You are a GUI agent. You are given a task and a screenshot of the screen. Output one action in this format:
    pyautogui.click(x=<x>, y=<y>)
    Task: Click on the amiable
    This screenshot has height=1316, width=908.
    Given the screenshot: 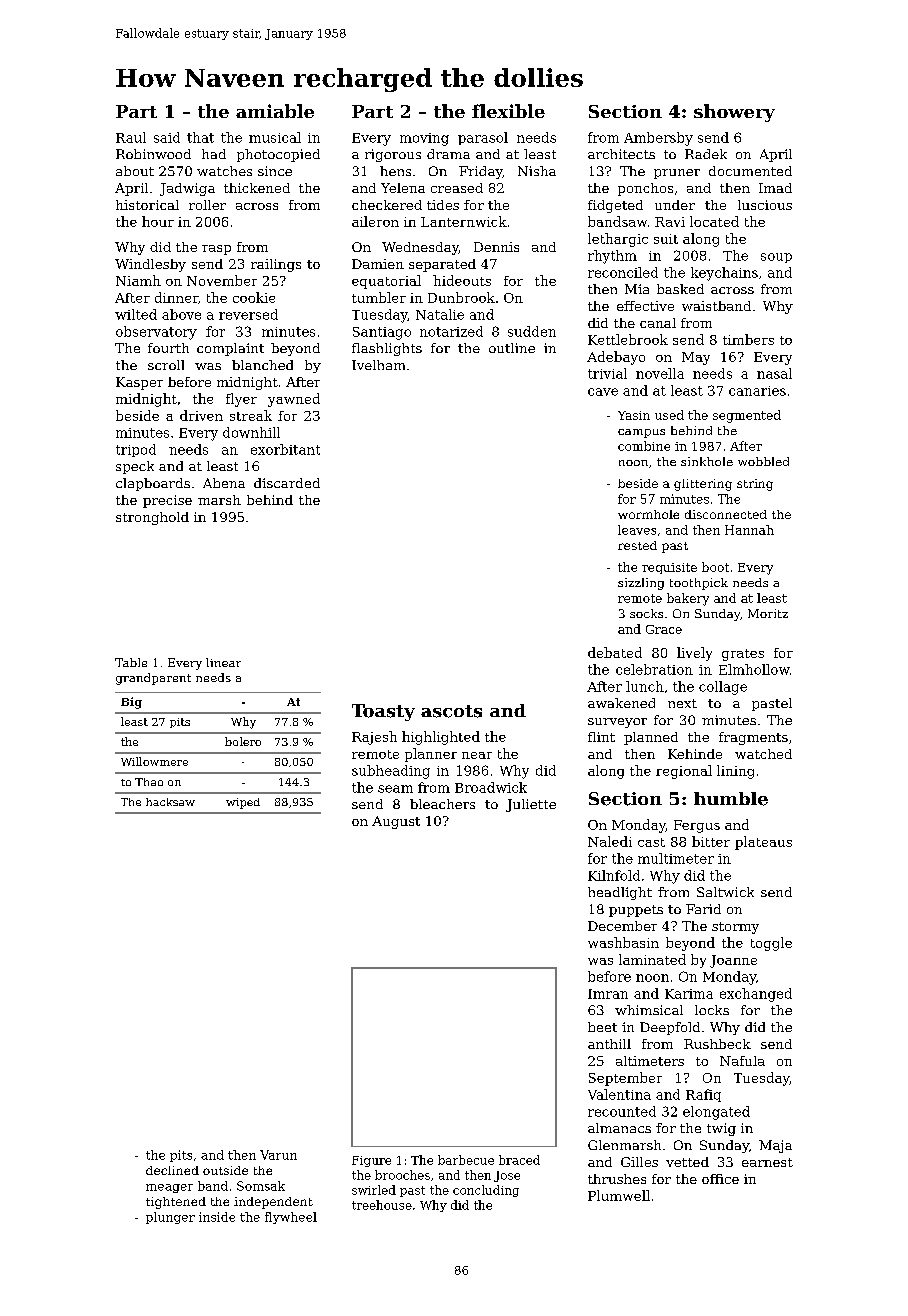 What is the action you would take?
    pyautogui.click(x=275, y=111)
